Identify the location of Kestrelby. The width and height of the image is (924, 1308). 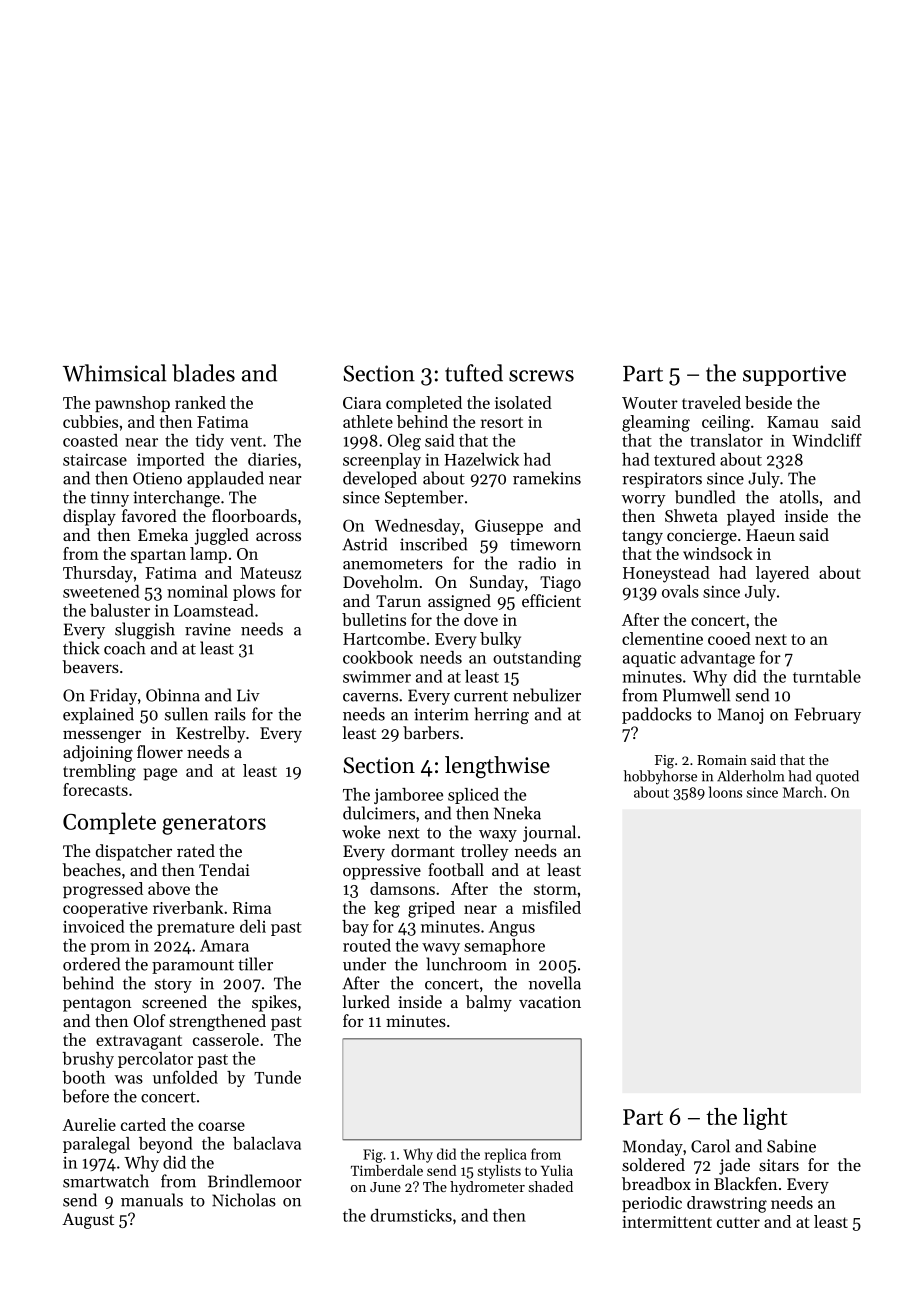
(210, 734).
